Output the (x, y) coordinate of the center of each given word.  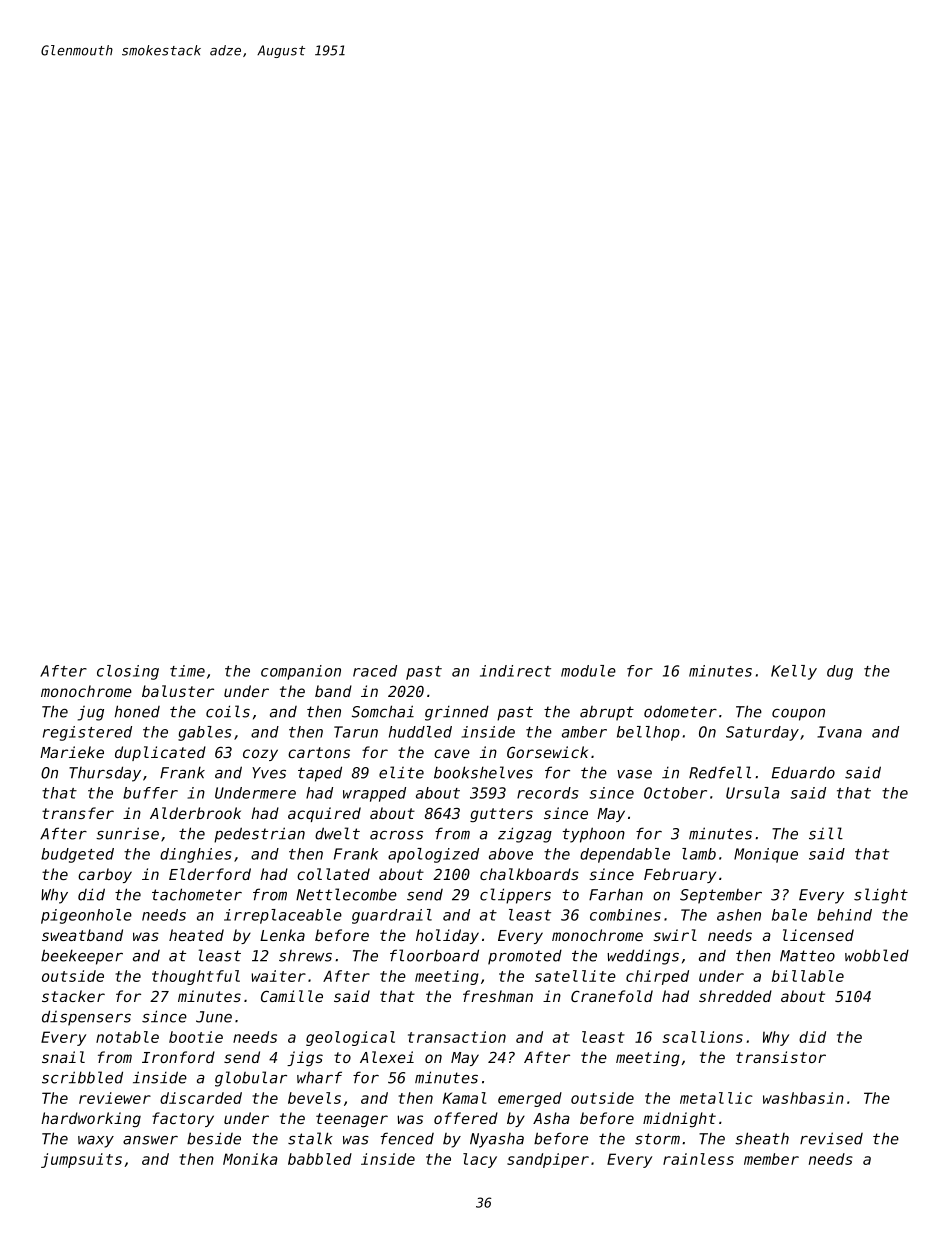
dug (840, 672)
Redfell (720, 772)
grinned (457, 713)
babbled (320, 1159)
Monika (250, 1159)
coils (228, 711)
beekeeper (82, 957)
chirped (657, 977)
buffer (150, 793)
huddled (420, 732)
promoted (525, 957)
